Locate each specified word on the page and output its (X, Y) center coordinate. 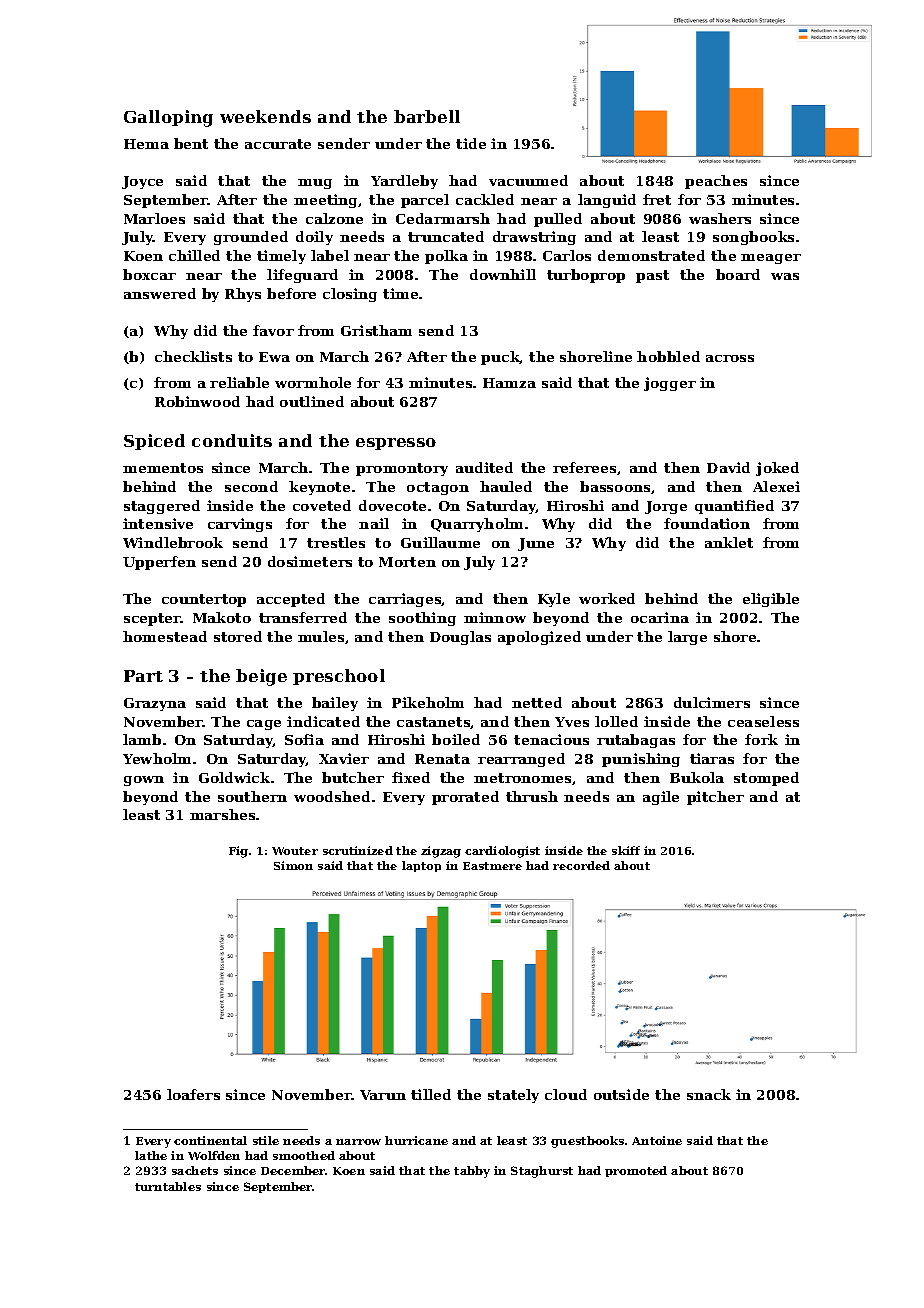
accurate (278, 144)
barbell (427, 116)
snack (709, 1094)
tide (471, 143)
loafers (193, 1094)
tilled (431, 1094)
